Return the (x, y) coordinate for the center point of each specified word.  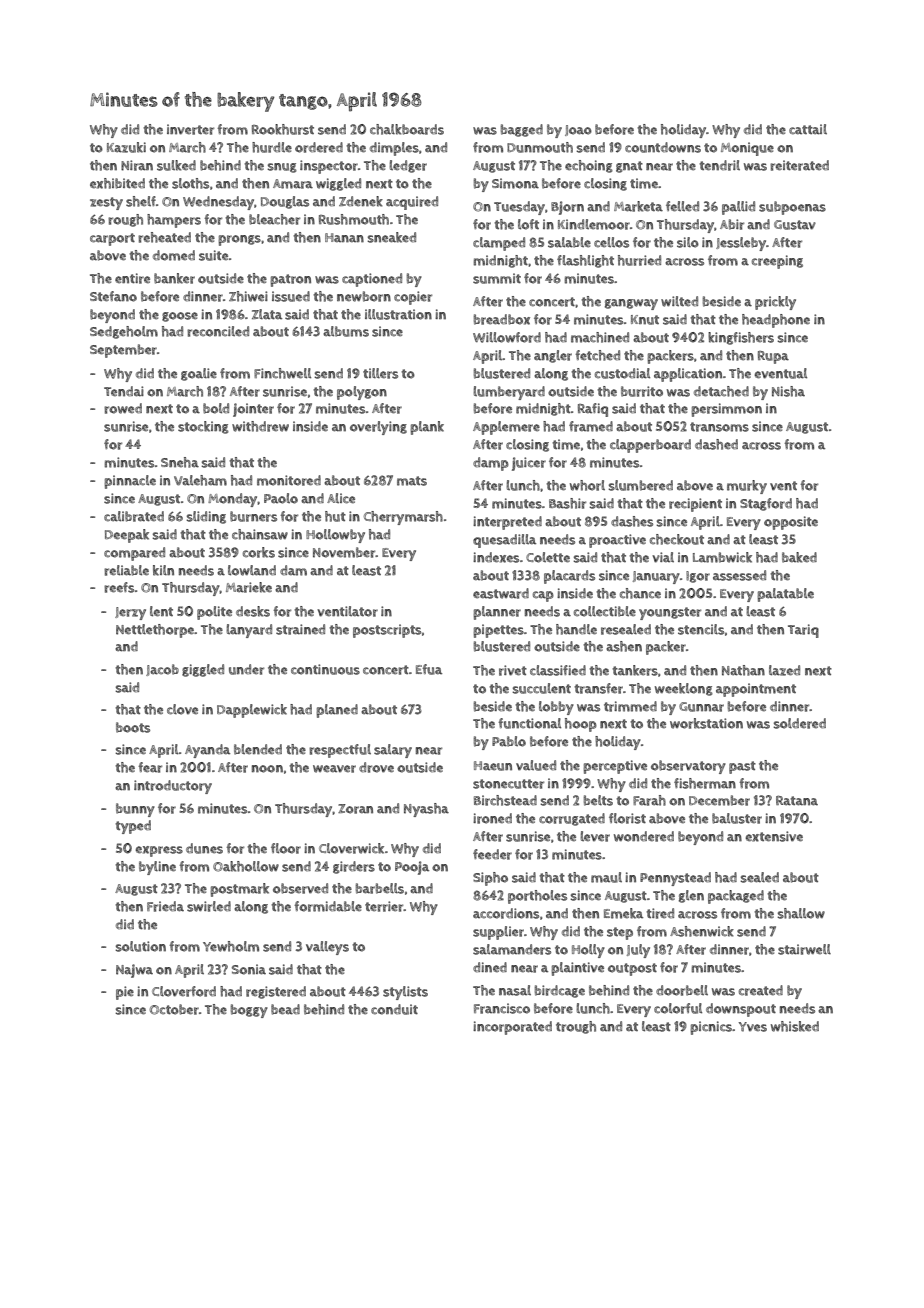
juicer (529, 464)
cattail (808, 129)
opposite (791, 523)
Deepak (127, 536)
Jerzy (130, 613)
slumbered (640, 485)
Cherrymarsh (403, 518)
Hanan (344, 238)
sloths (190, 183)
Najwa (134, 971)
